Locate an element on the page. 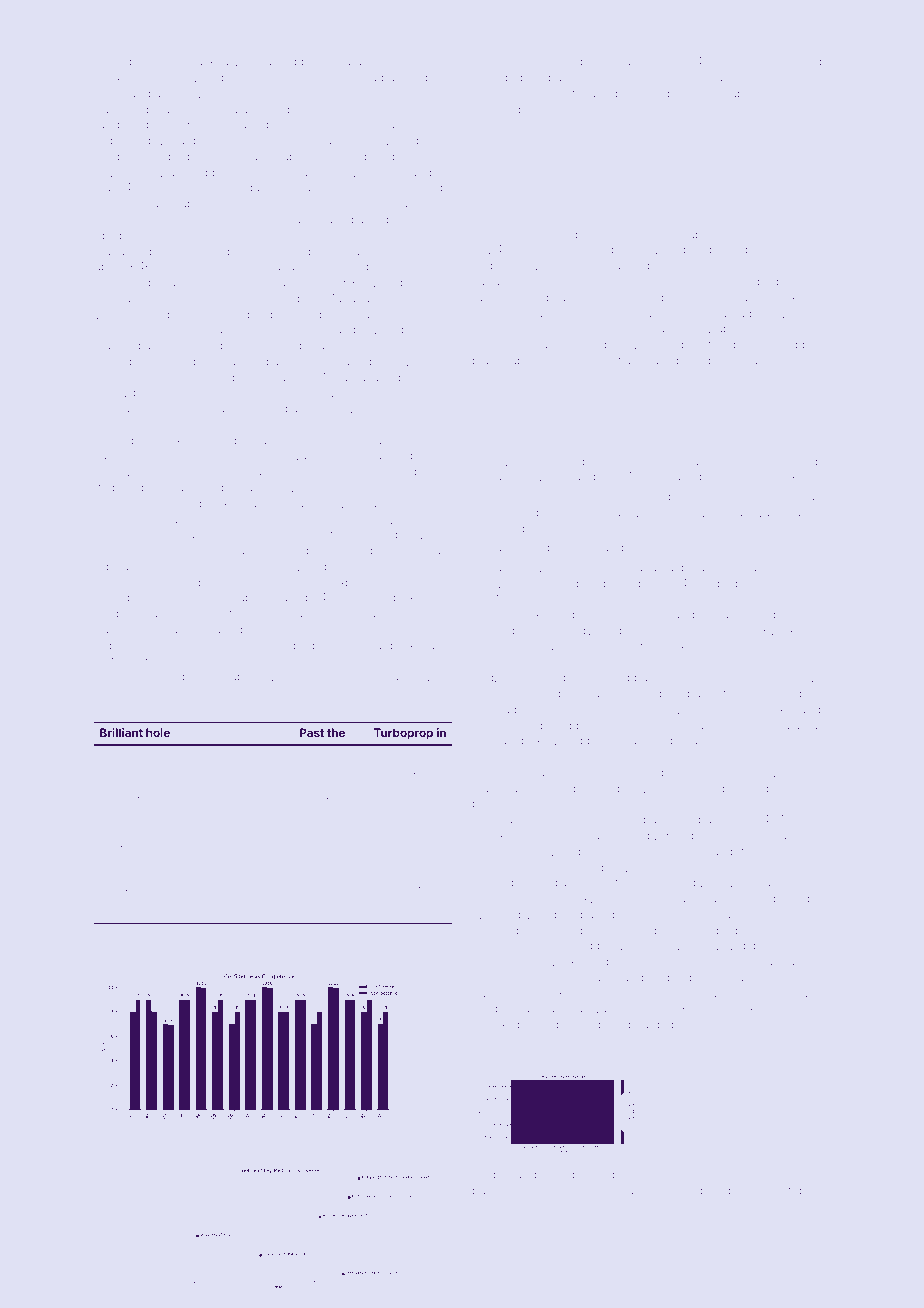  outbound is located at coordinates (664, 1174).
